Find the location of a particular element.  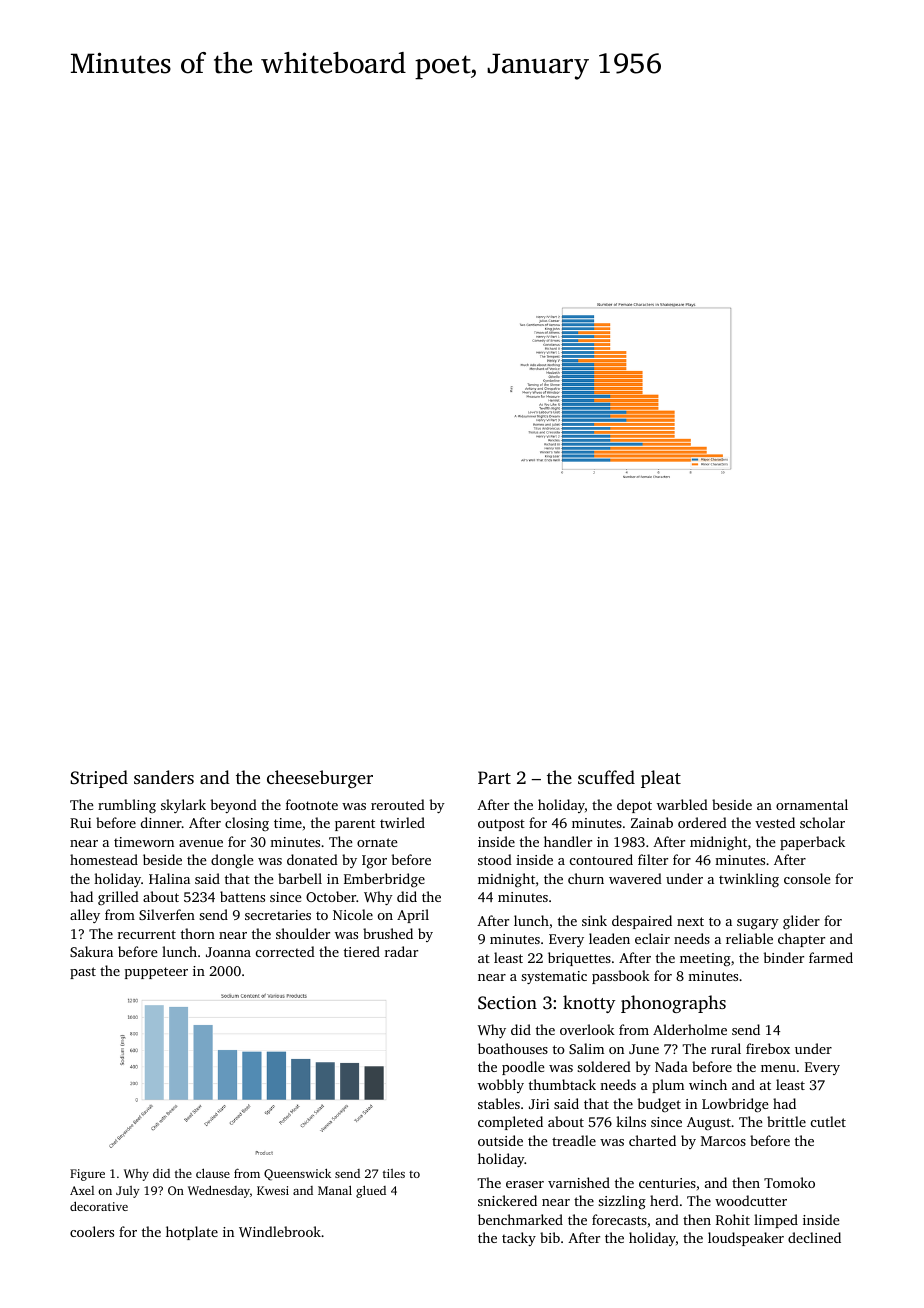

Striped is located at coordinates (99, 779).
